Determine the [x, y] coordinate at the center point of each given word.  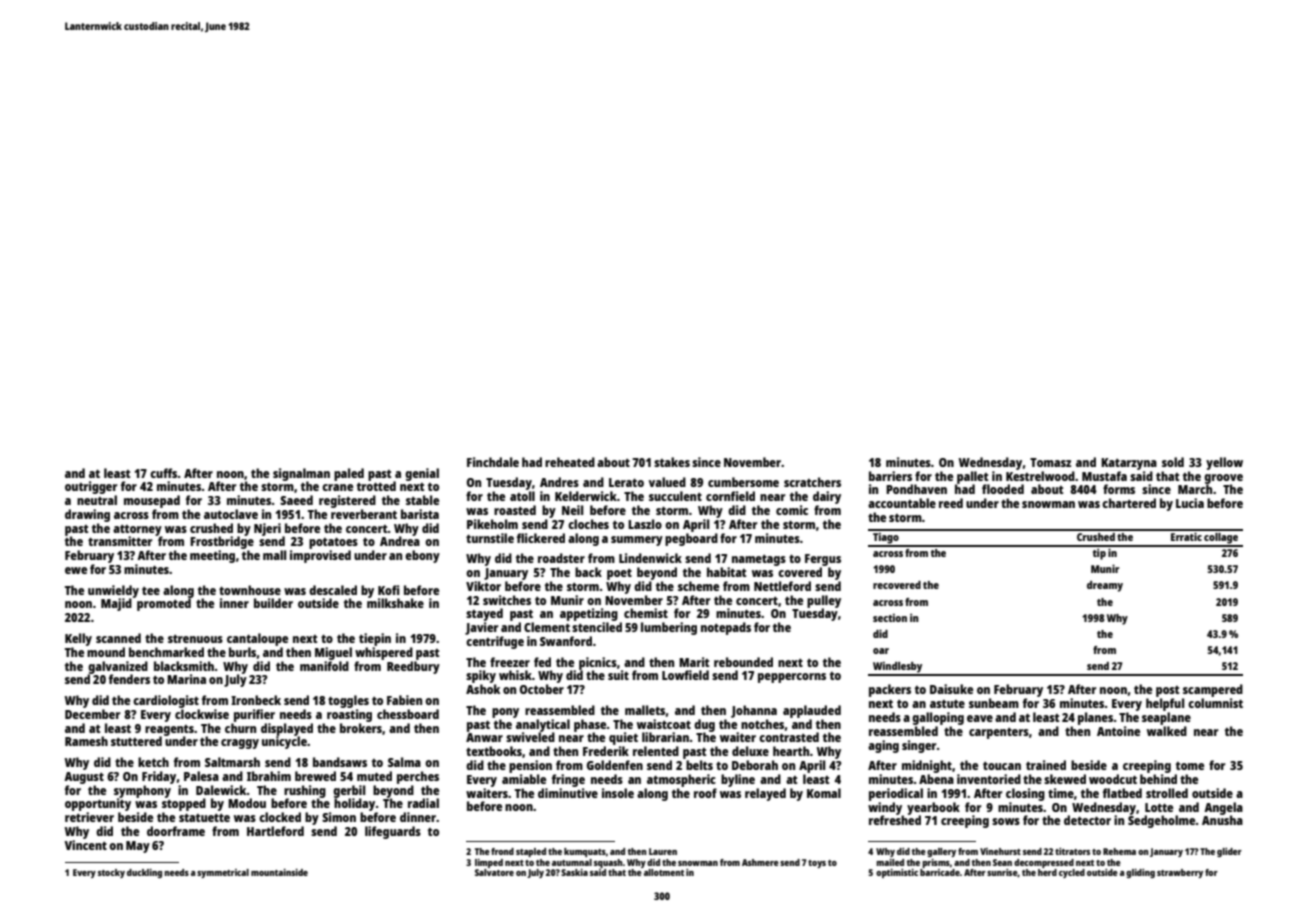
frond [502, 851]
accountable [902, 503]
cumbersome [743, 482]
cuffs [164, 473]
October [542, 689]
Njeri [267, 529]
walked [1167, 731]
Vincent [85, 845]
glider [1229, 852]
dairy [827, 497]
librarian [665, 737]
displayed [287, 729]
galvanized [118, 667]
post [1167, 691]
